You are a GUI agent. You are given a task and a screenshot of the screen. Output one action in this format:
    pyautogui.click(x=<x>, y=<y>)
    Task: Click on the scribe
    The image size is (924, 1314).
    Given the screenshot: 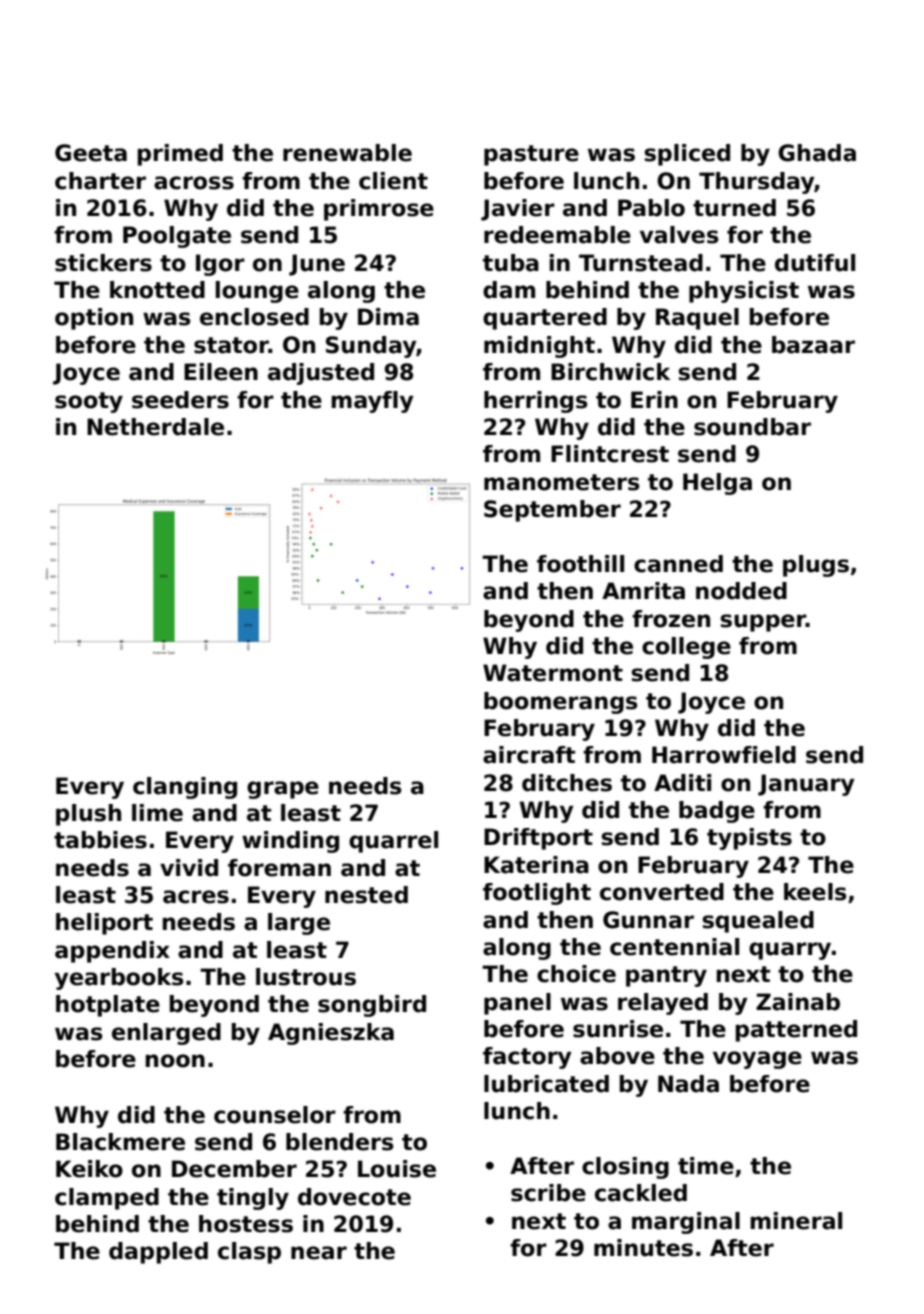 What is the action you would take?
    pyautogui.click(x=548, y=1193)
